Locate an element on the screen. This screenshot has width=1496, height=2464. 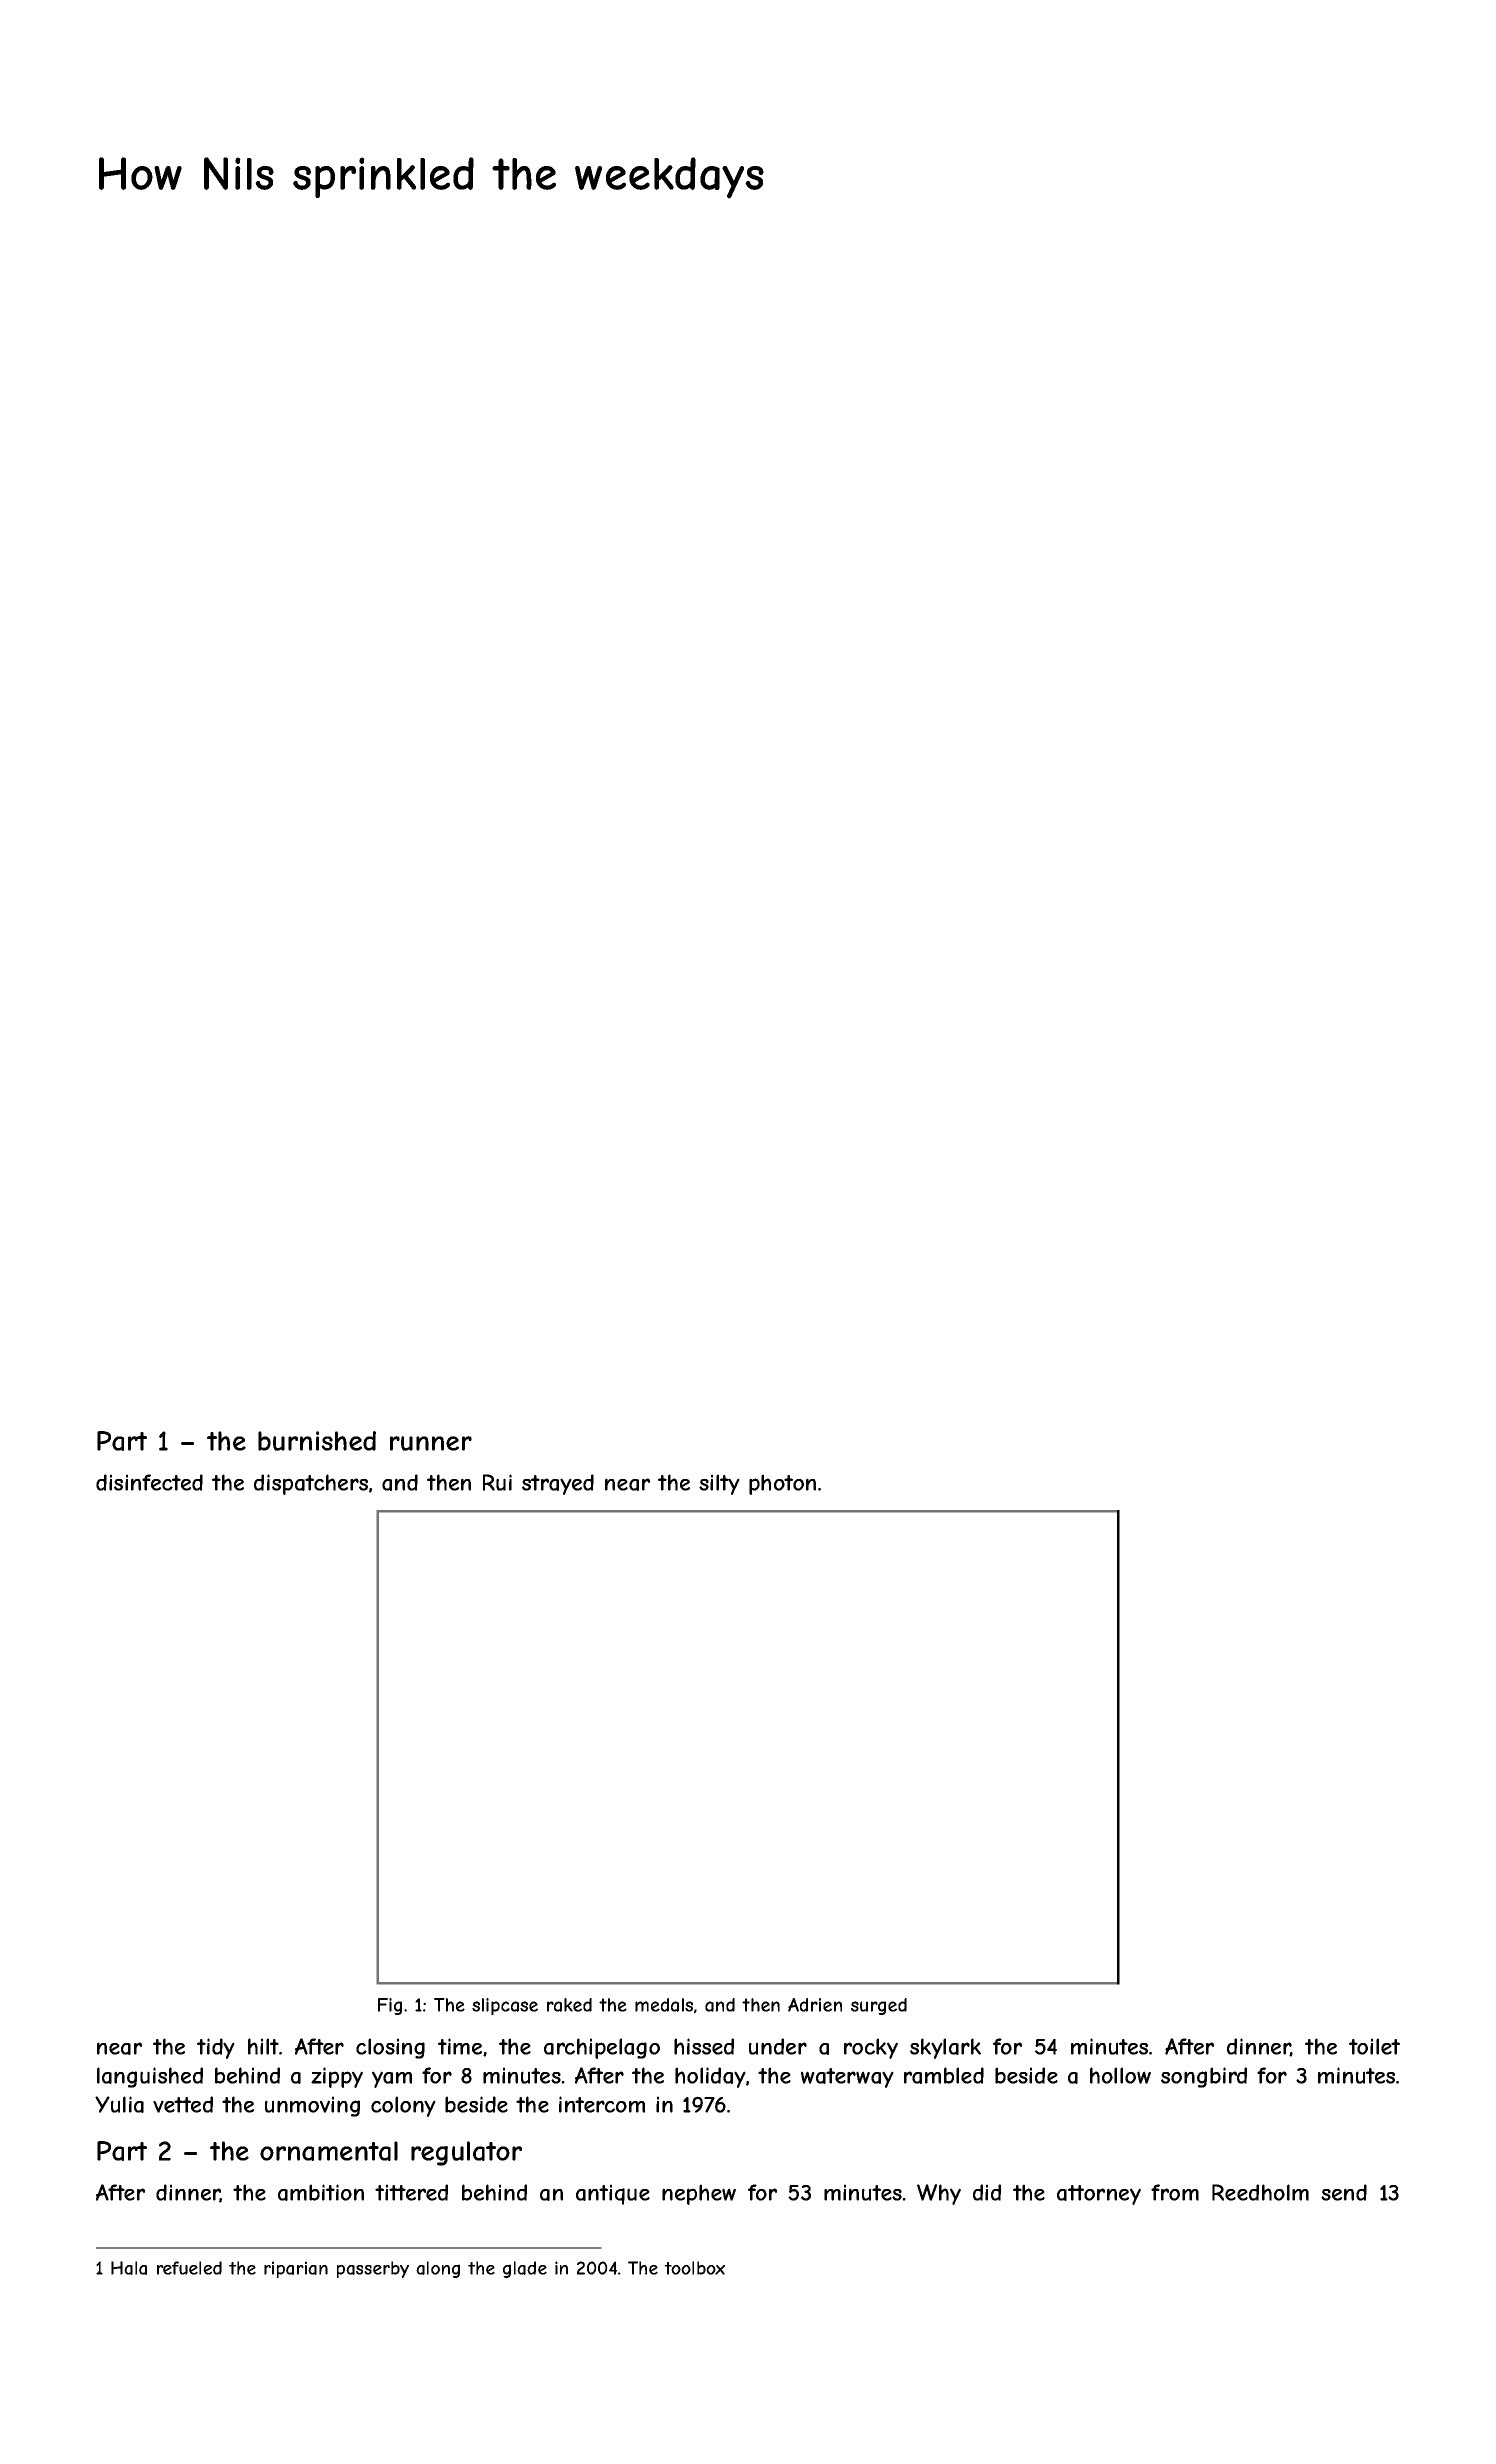
silty is located at coordinates (719, 1484).
